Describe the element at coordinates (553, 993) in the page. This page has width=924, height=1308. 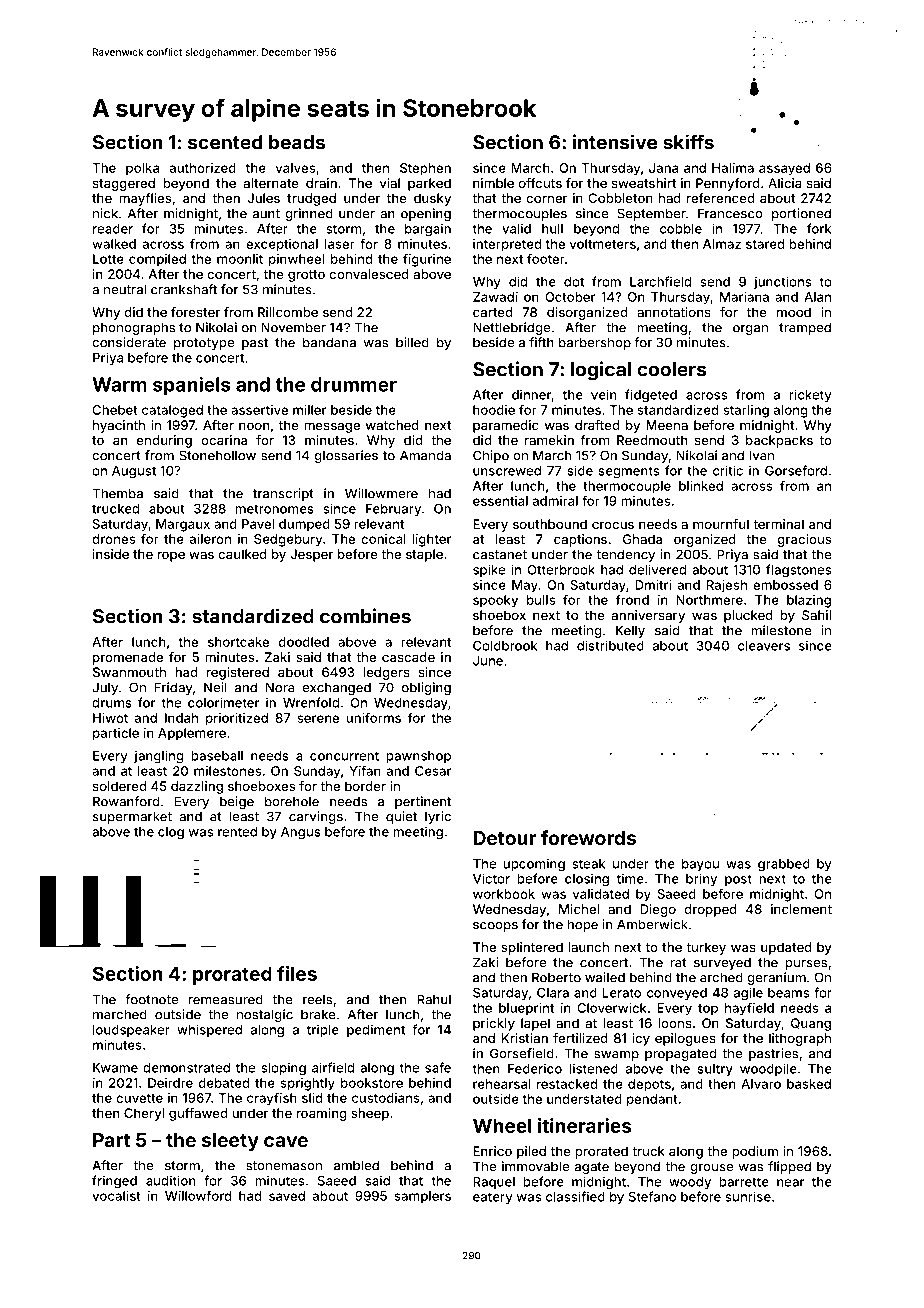
I see `Clara` at that location.
